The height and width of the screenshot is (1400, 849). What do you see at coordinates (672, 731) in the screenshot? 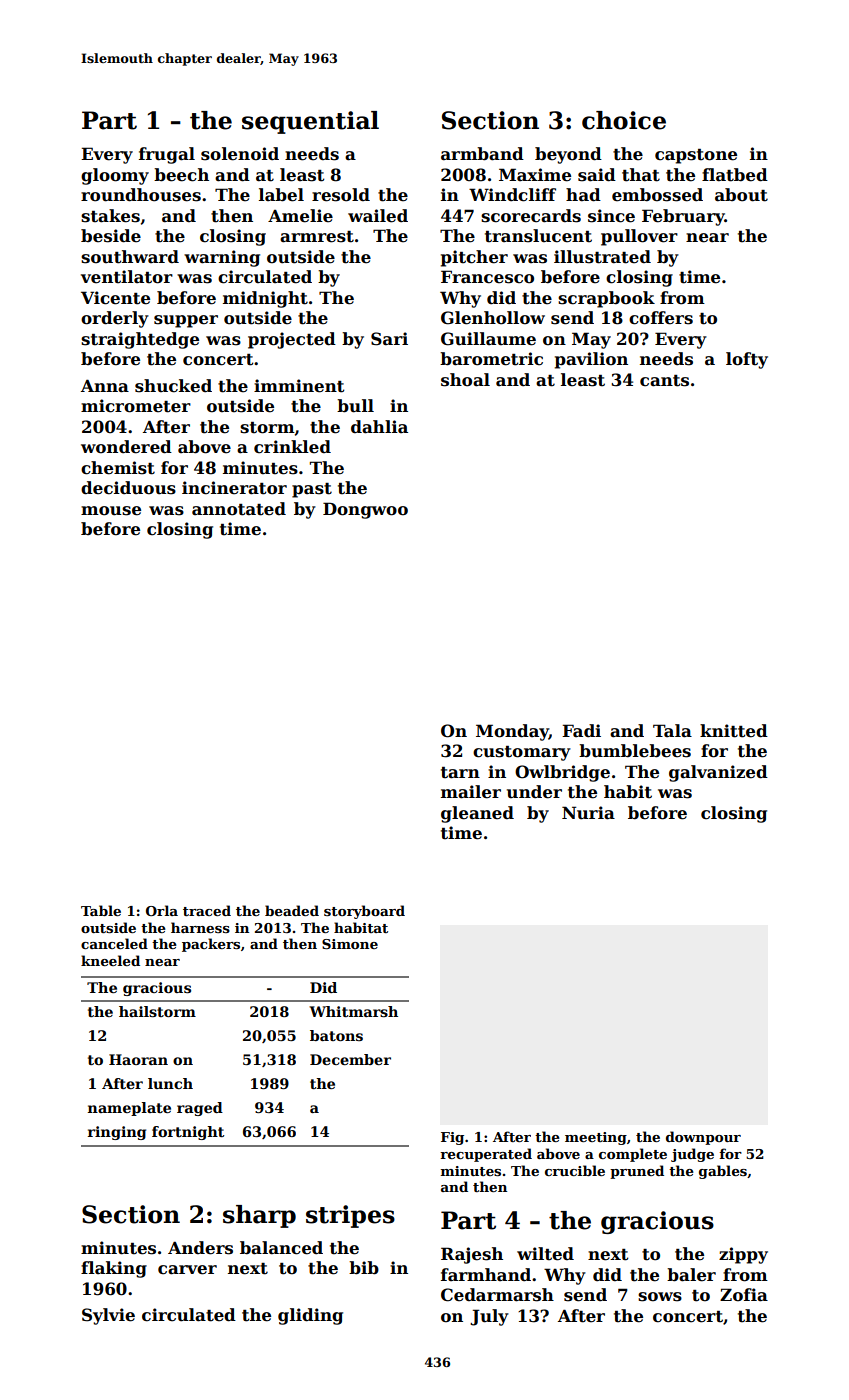
I see `Tala` at bounding box center [672, 731].
